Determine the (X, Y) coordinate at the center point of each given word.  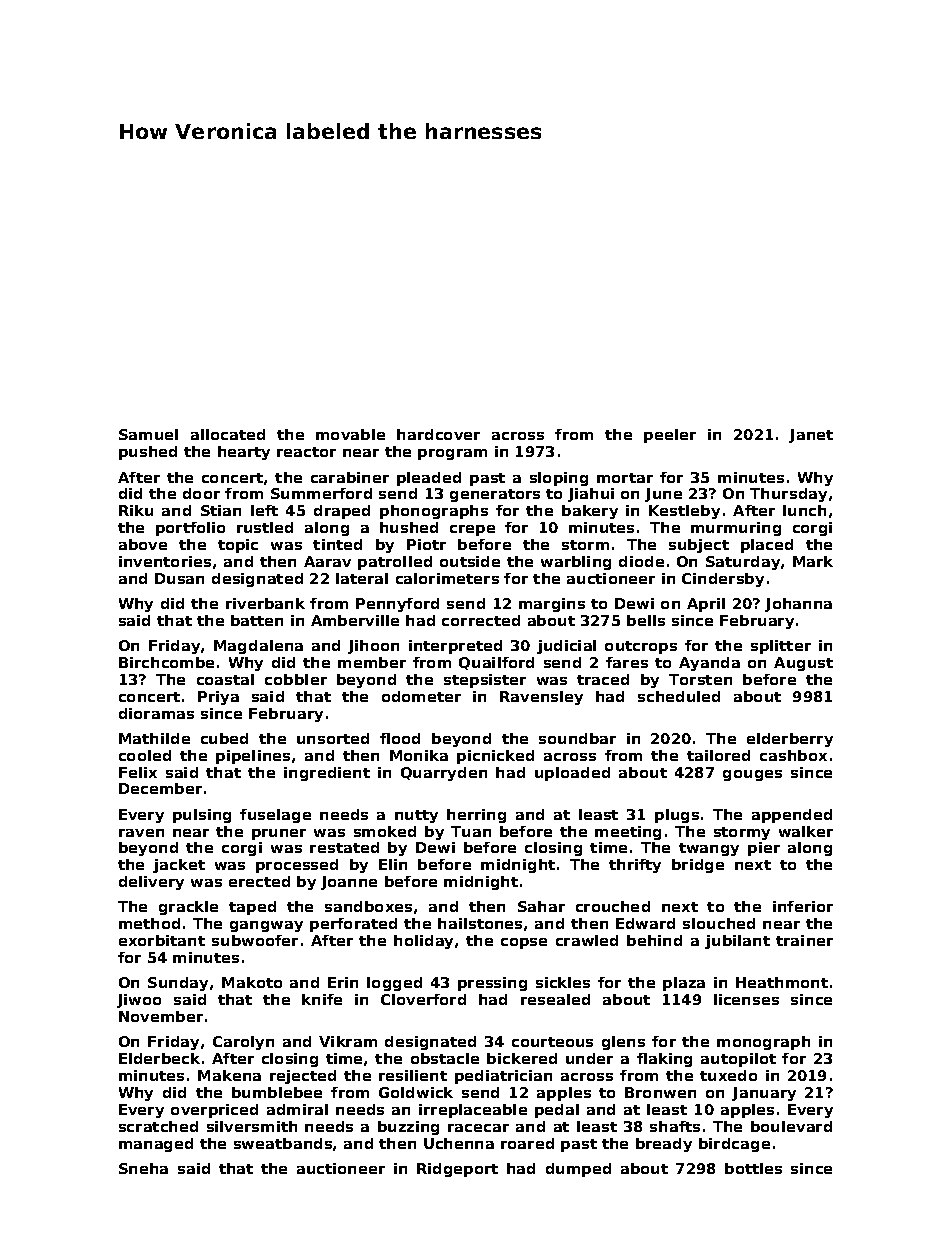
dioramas (156, 713)
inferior (803, 906)
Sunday (178, 984)
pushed (148, 453)
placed (767, 546)
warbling (576, 563)
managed (156, 1145)
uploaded (572, 774)
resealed (555, 999)
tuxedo (728, 1075)
